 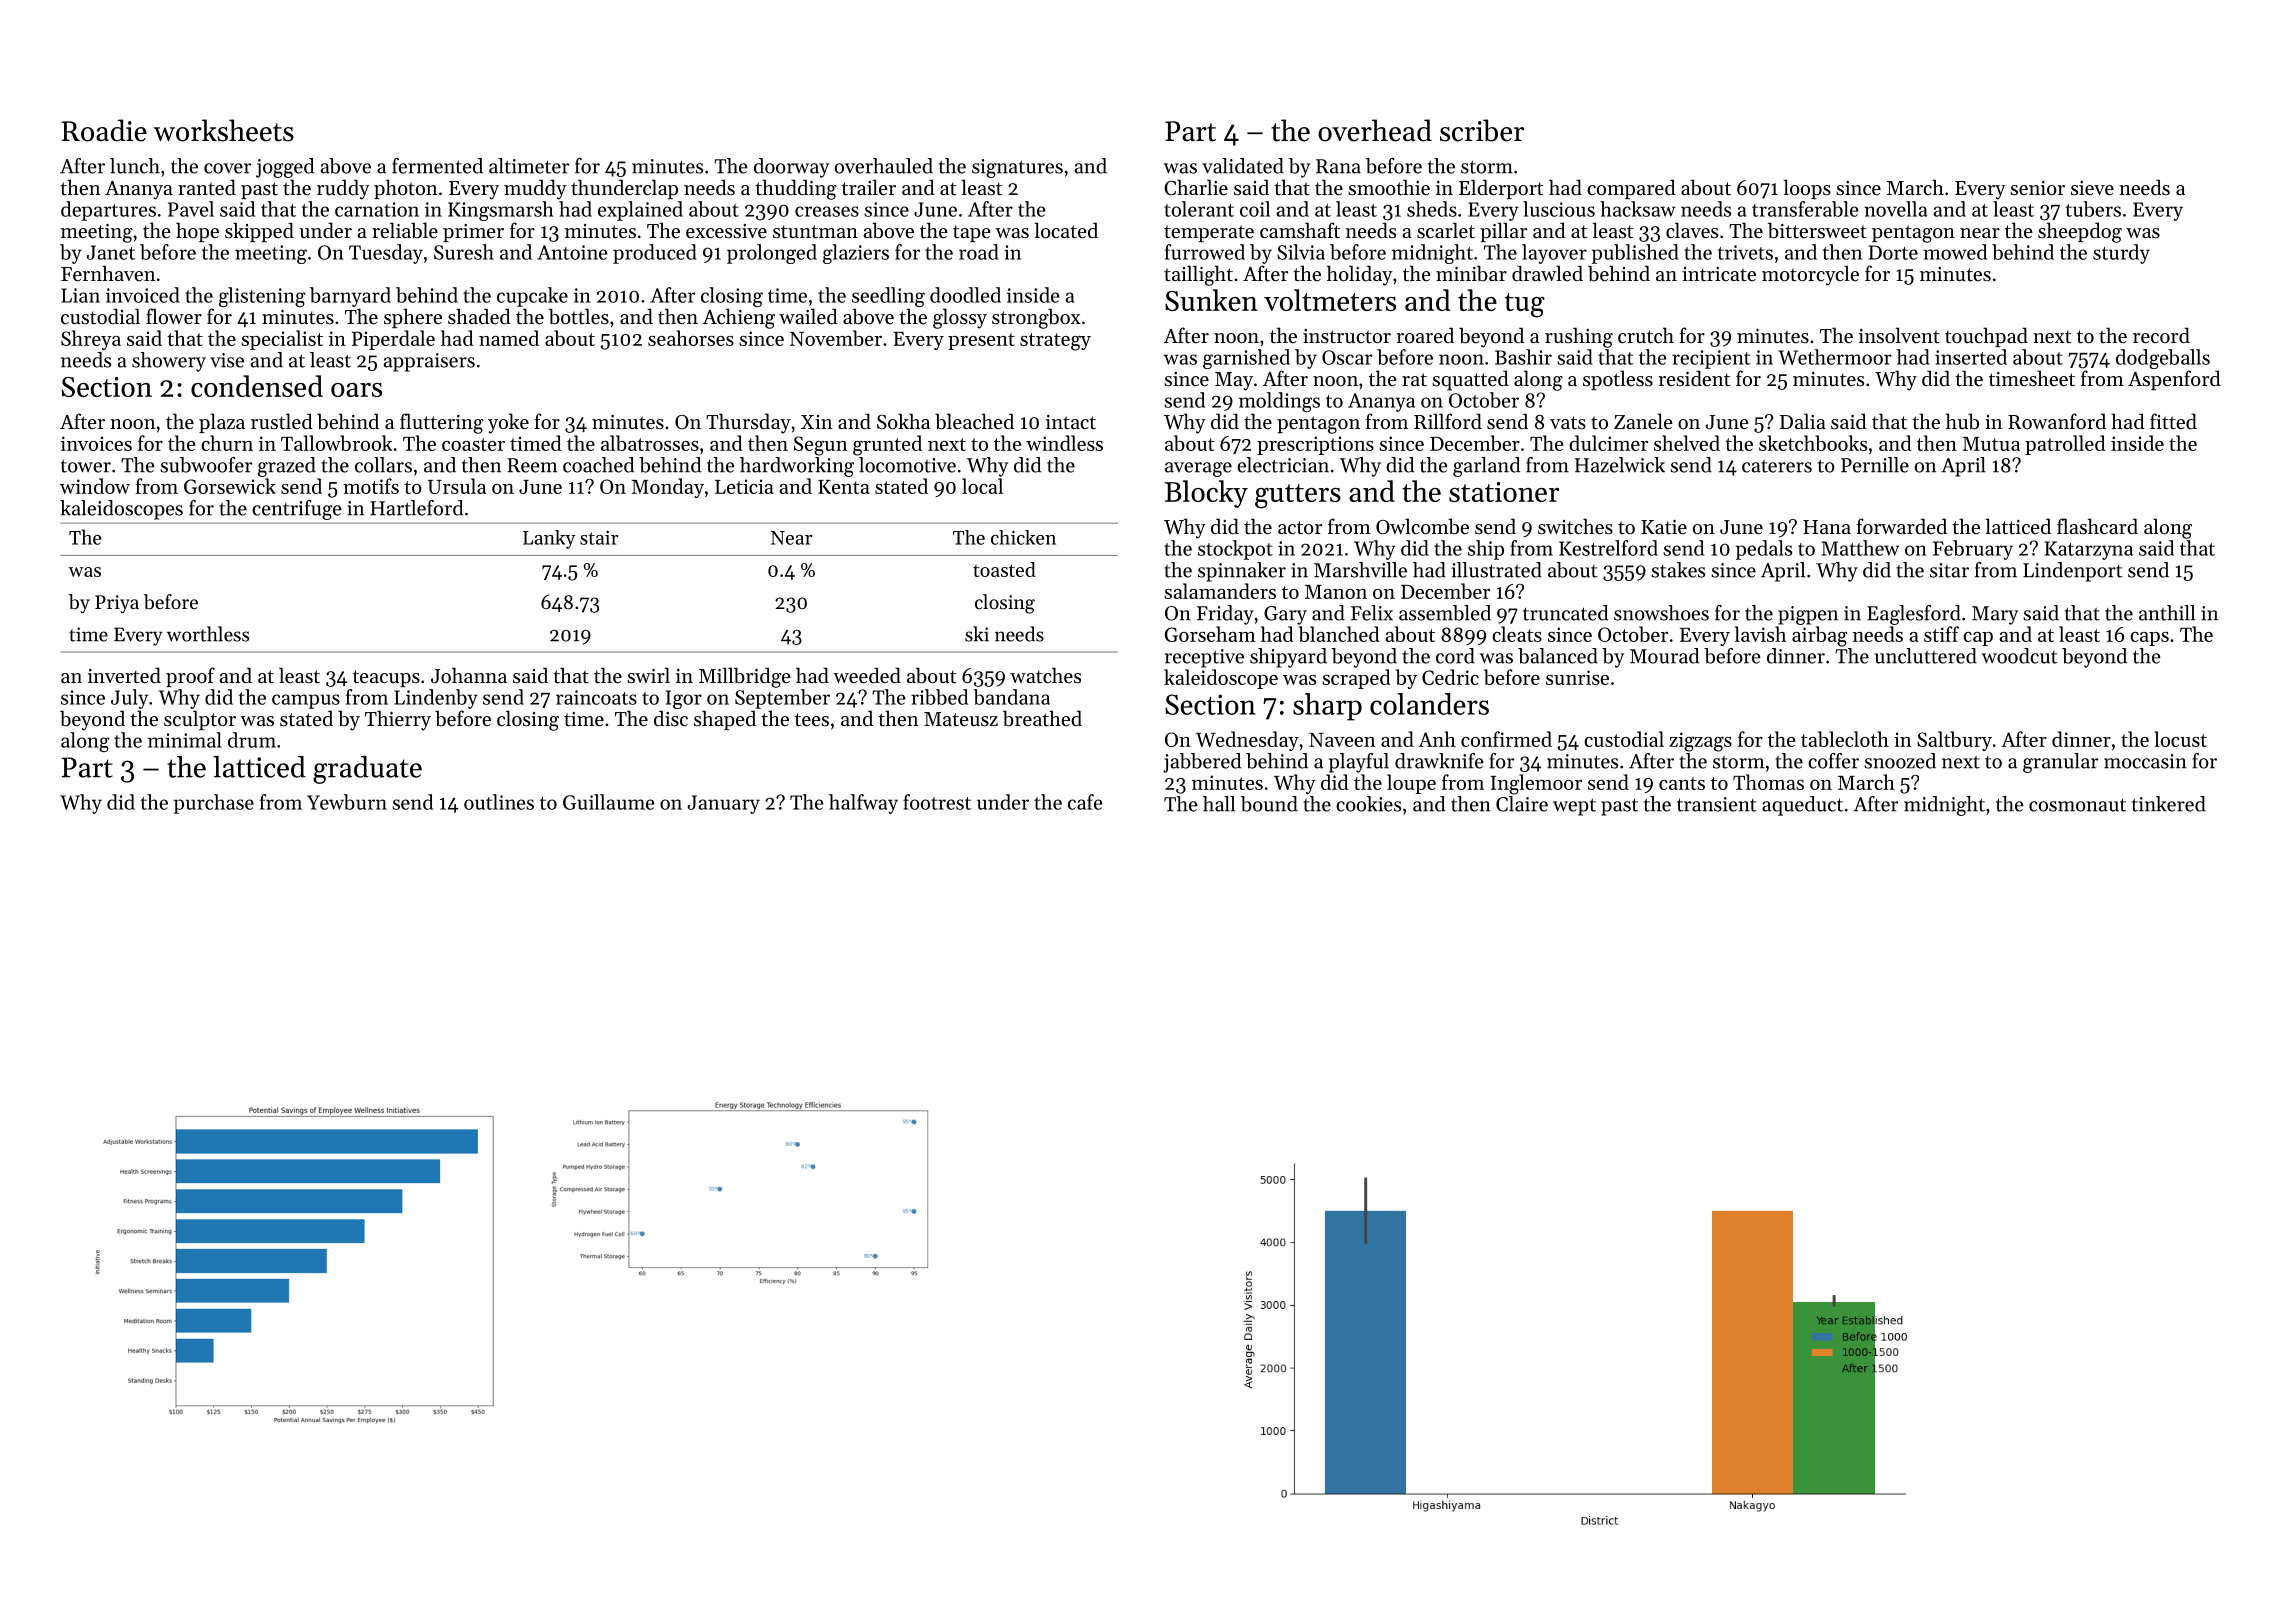 What do you see at coordinates (1255, 209) in the screenshot?
I see `coil` at bounding box center [1255, 209].
